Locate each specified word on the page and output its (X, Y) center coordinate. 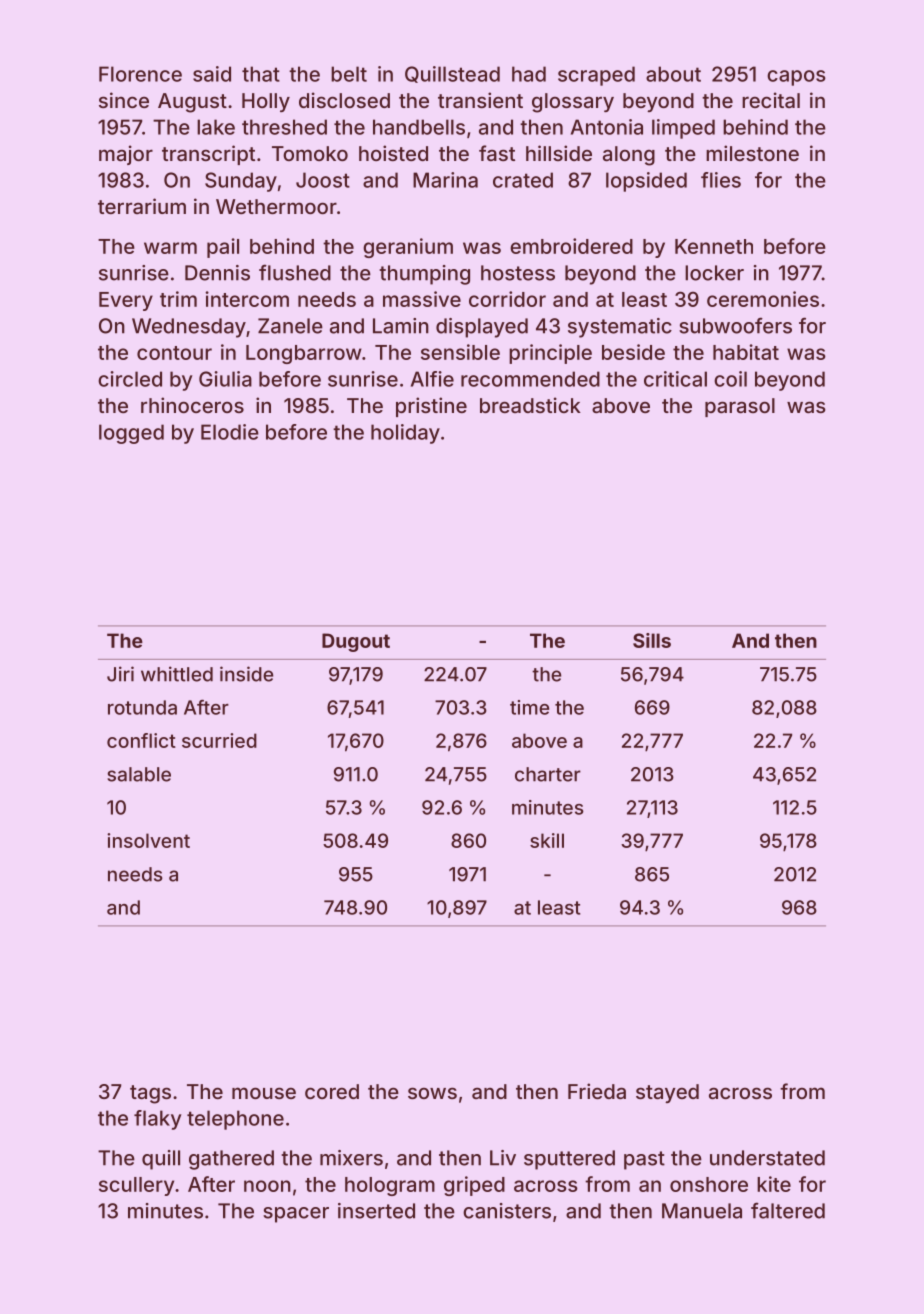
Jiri (120, 674)
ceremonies (763, 299)
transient (480, 100)
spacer (296, 1215)
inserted (376, 1211)
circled (130, 379)
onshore (709, 1184)
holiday (405, 434)
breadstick (530, 405)
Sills (652, 640)
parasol (740, 407)
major (126, 155)
